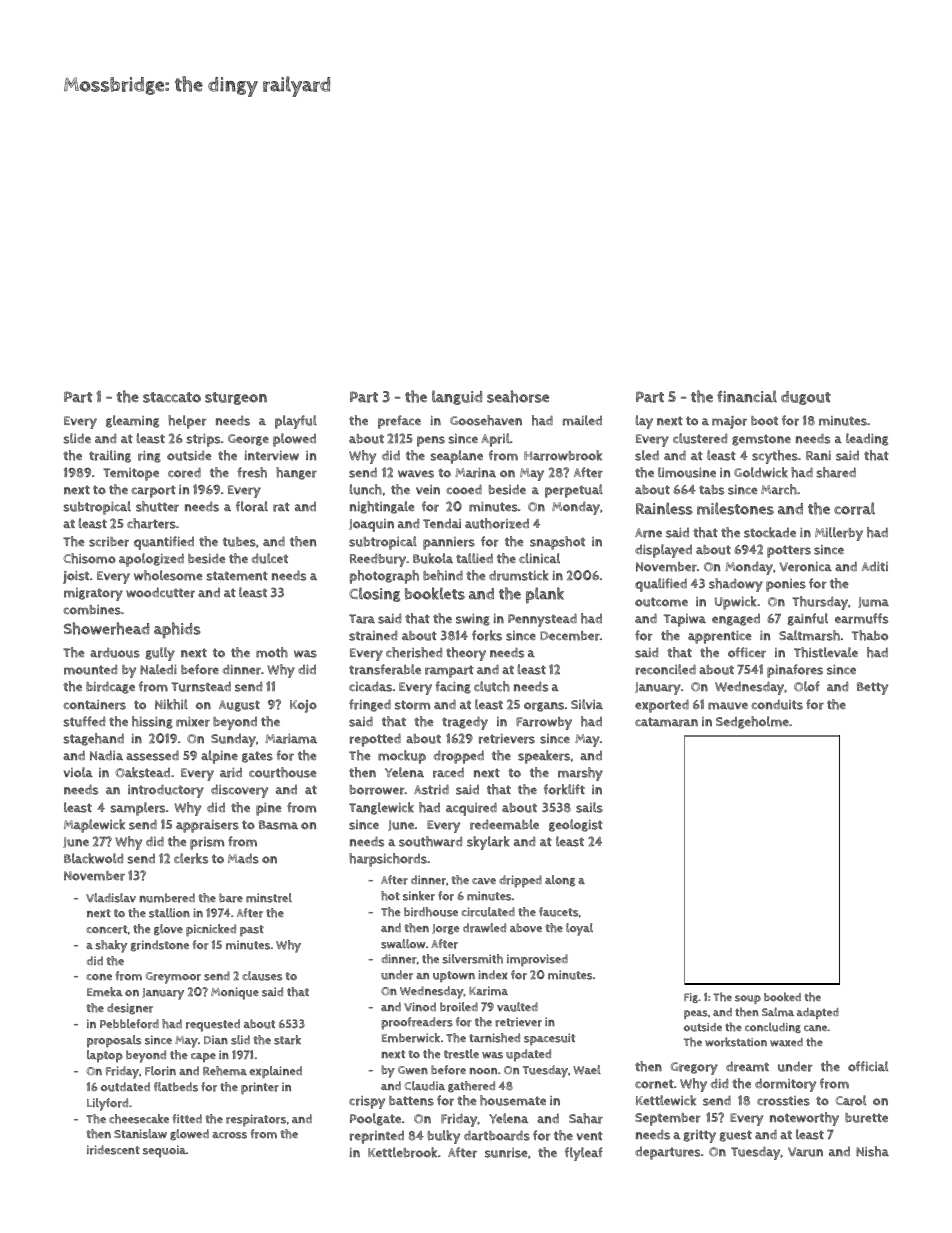 The height and width of the page is (1233, 952). Describe the element at coordinates (818, 1013) in the page. I see `adapted` at that location.
